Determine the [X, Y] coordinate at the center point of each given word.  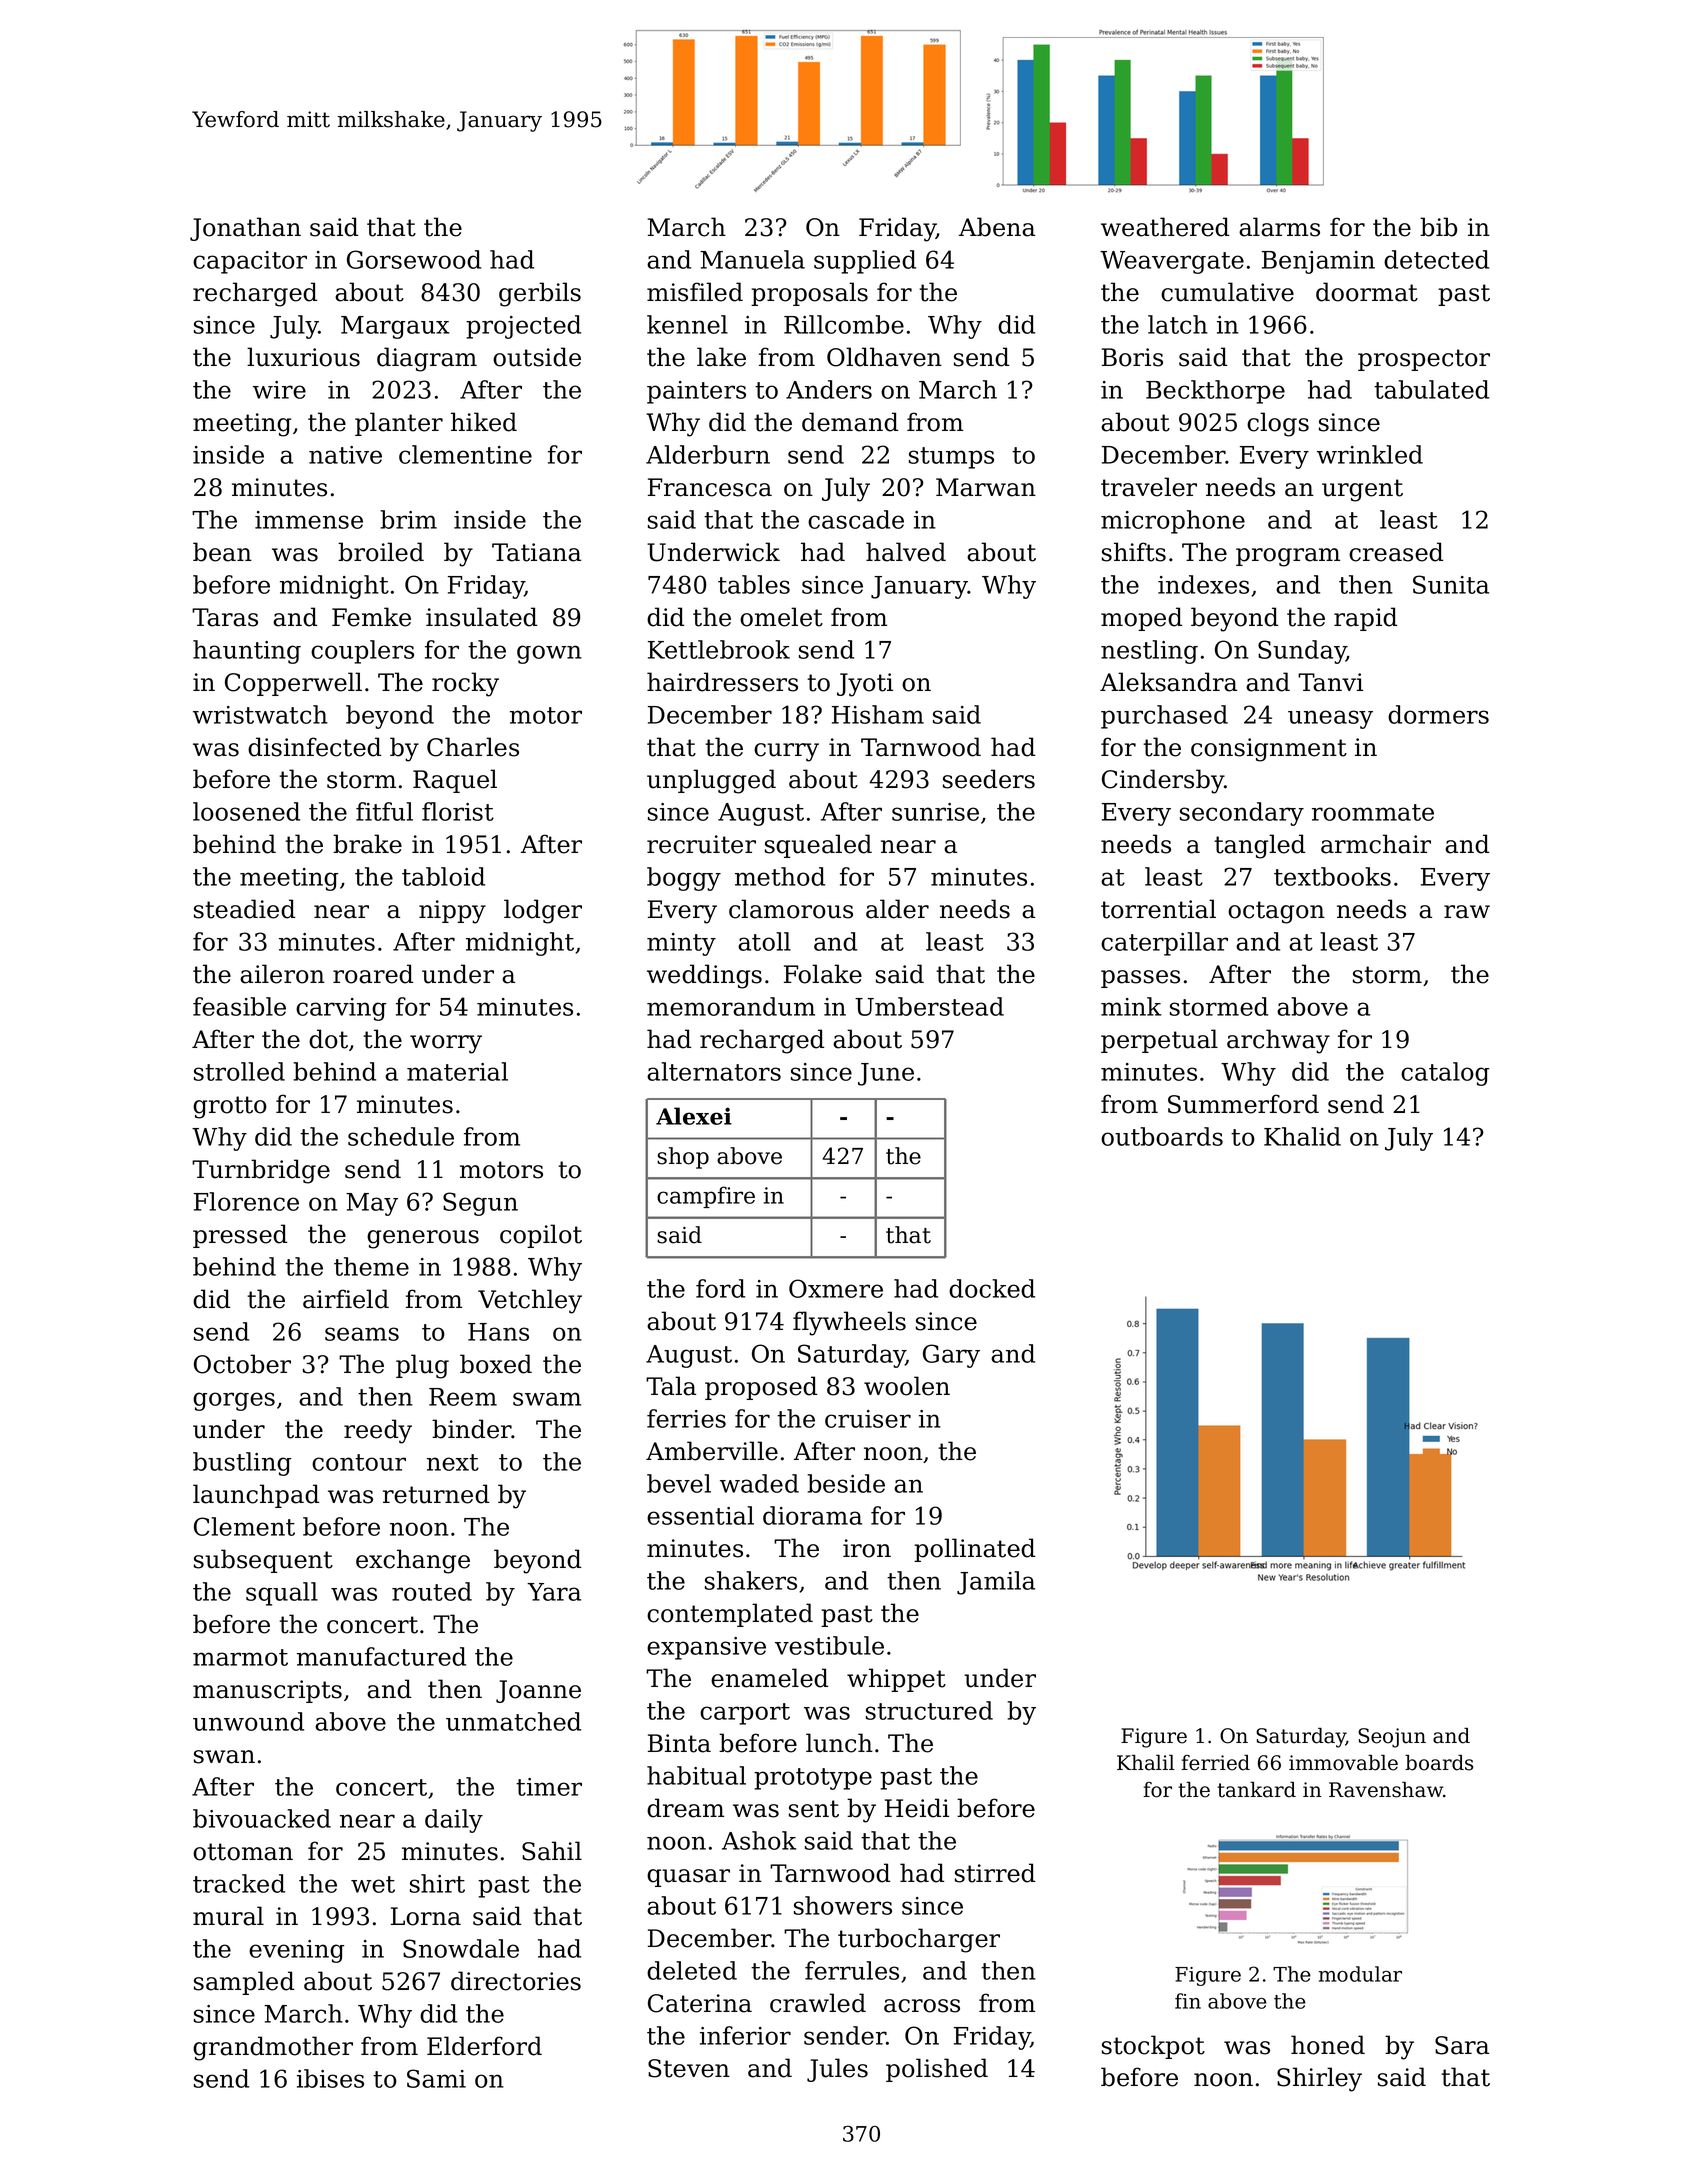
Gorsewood [414, 259]
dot [328, 1039]
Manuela [752, 259]
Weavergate [1172, 262]
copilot [541, 1236]
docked [992, 1288]
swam [547, 1399]
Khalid [1302, 1136]
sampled [244, 1983]
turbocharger [919, 1940]
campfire [706, 1197]
